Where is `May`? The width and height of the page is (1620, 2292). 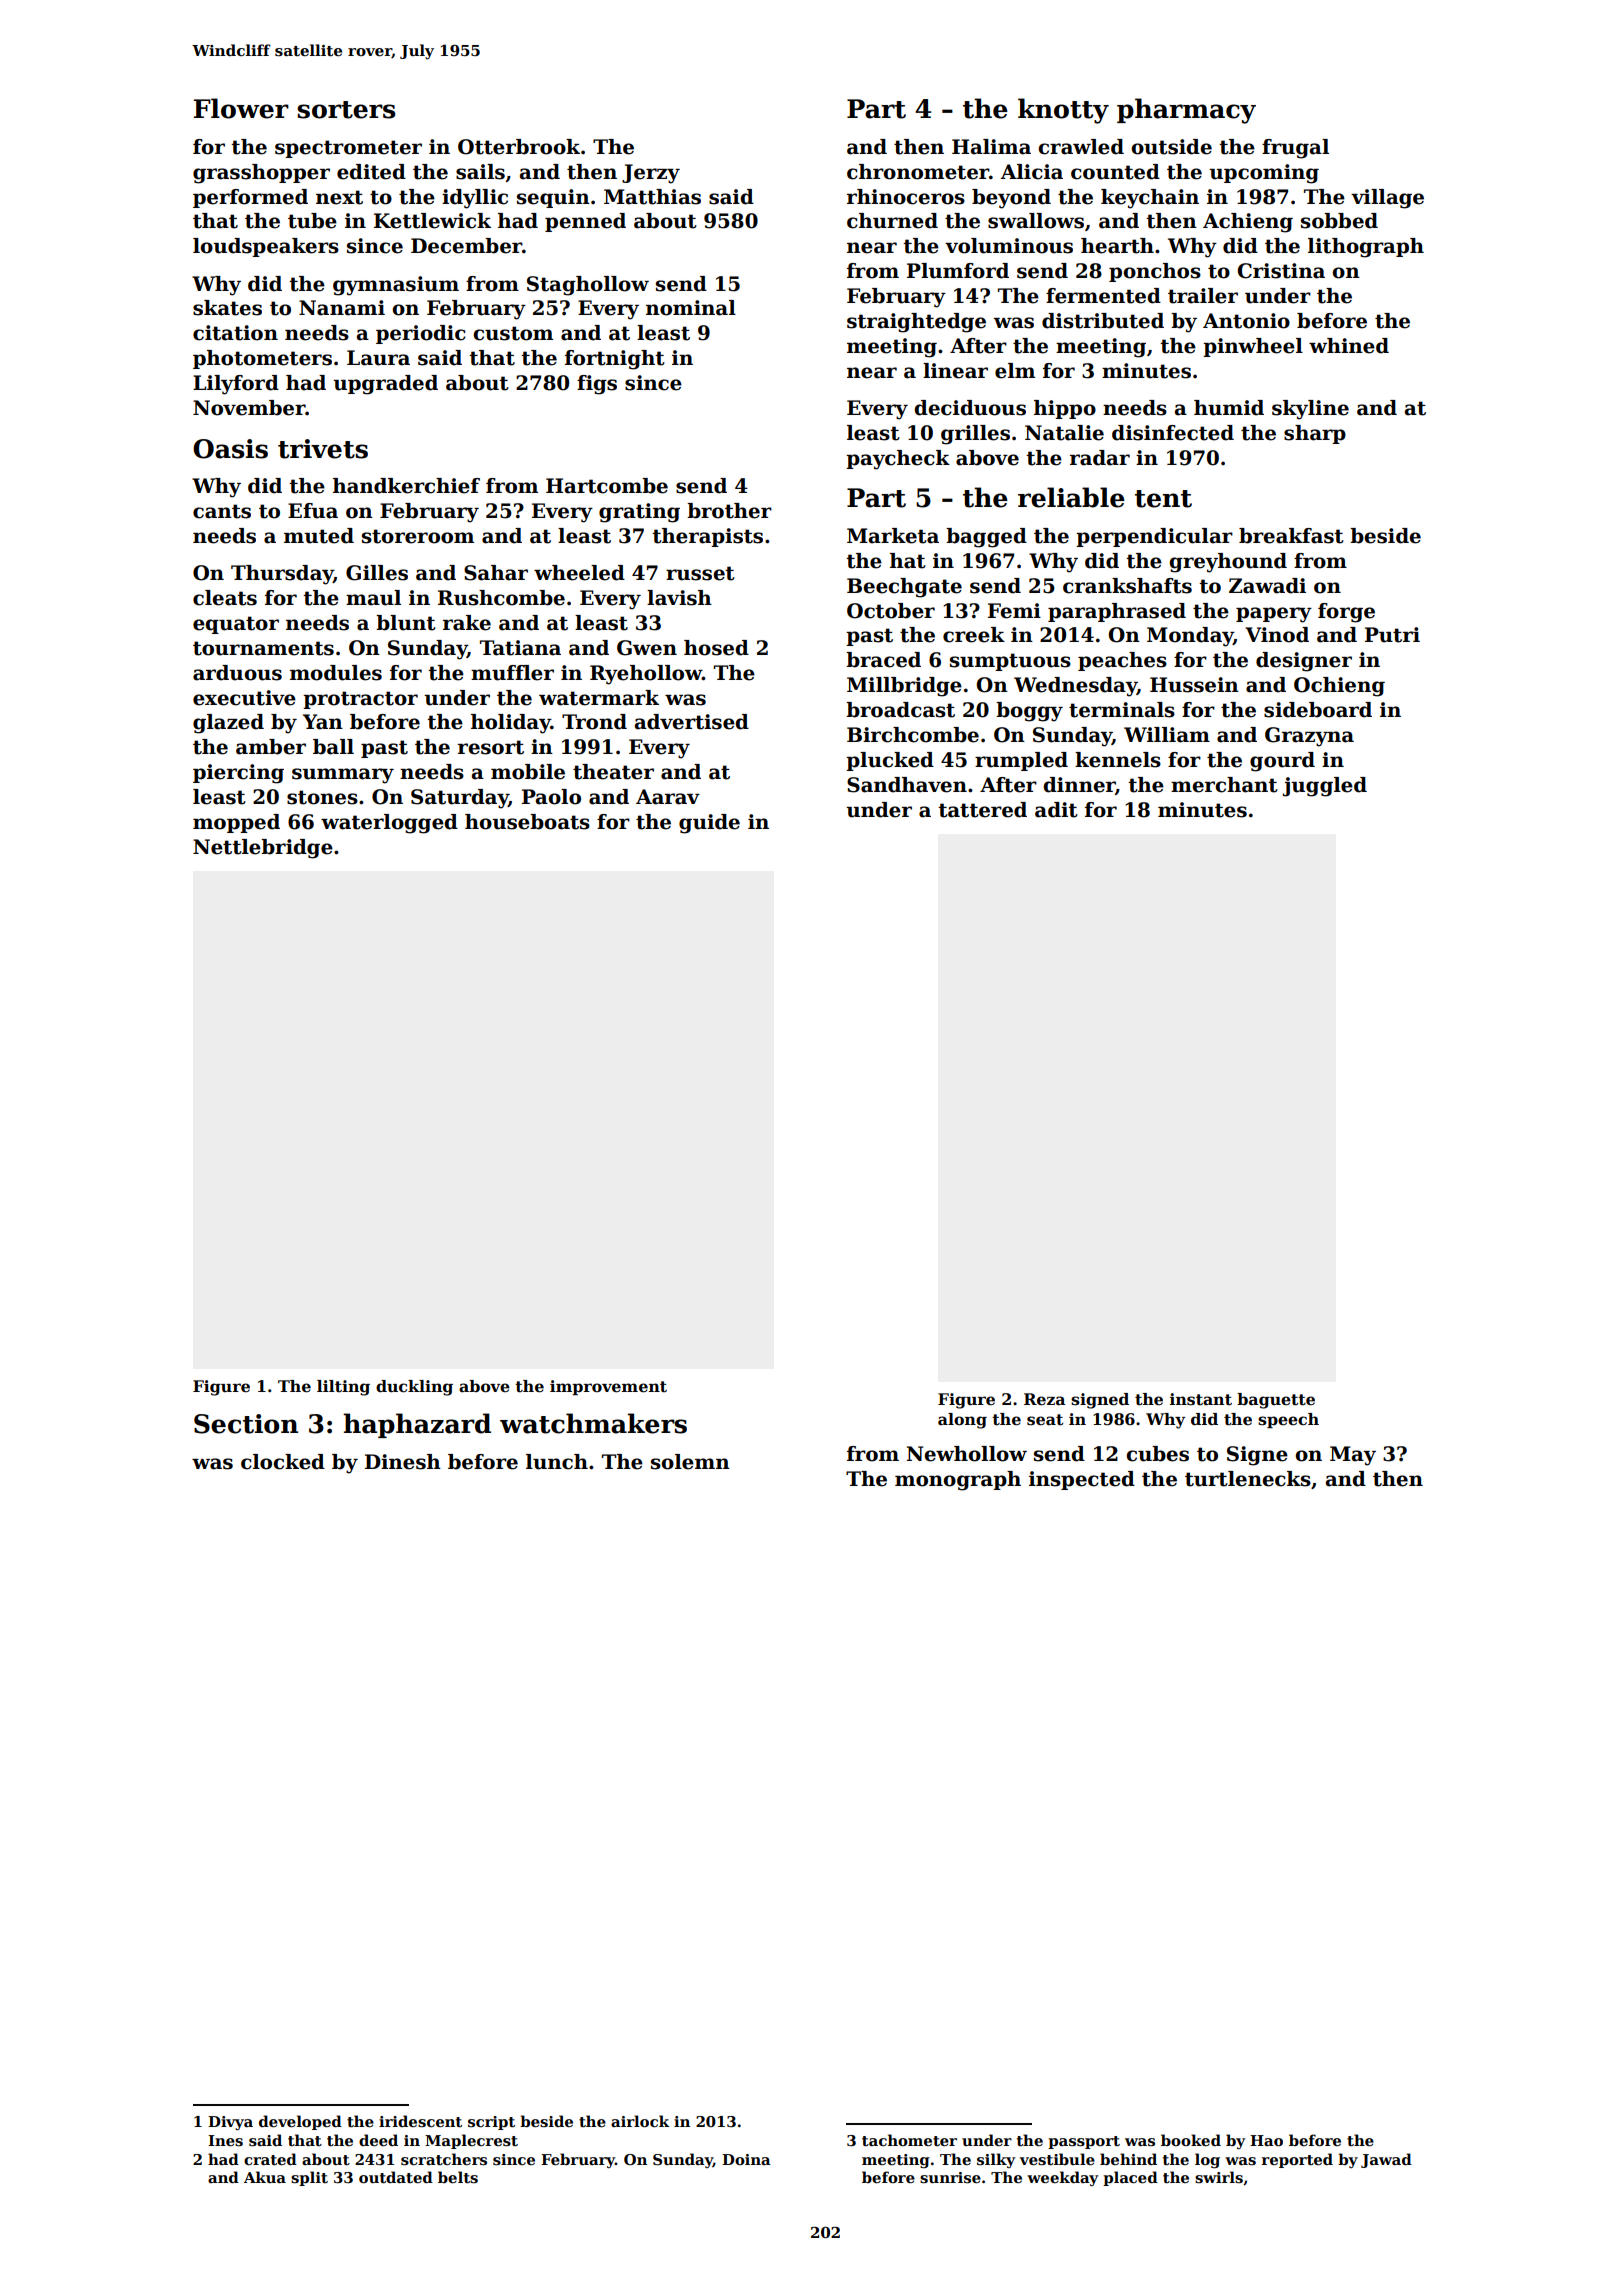 May is located at coordinates (1353, 1456).
